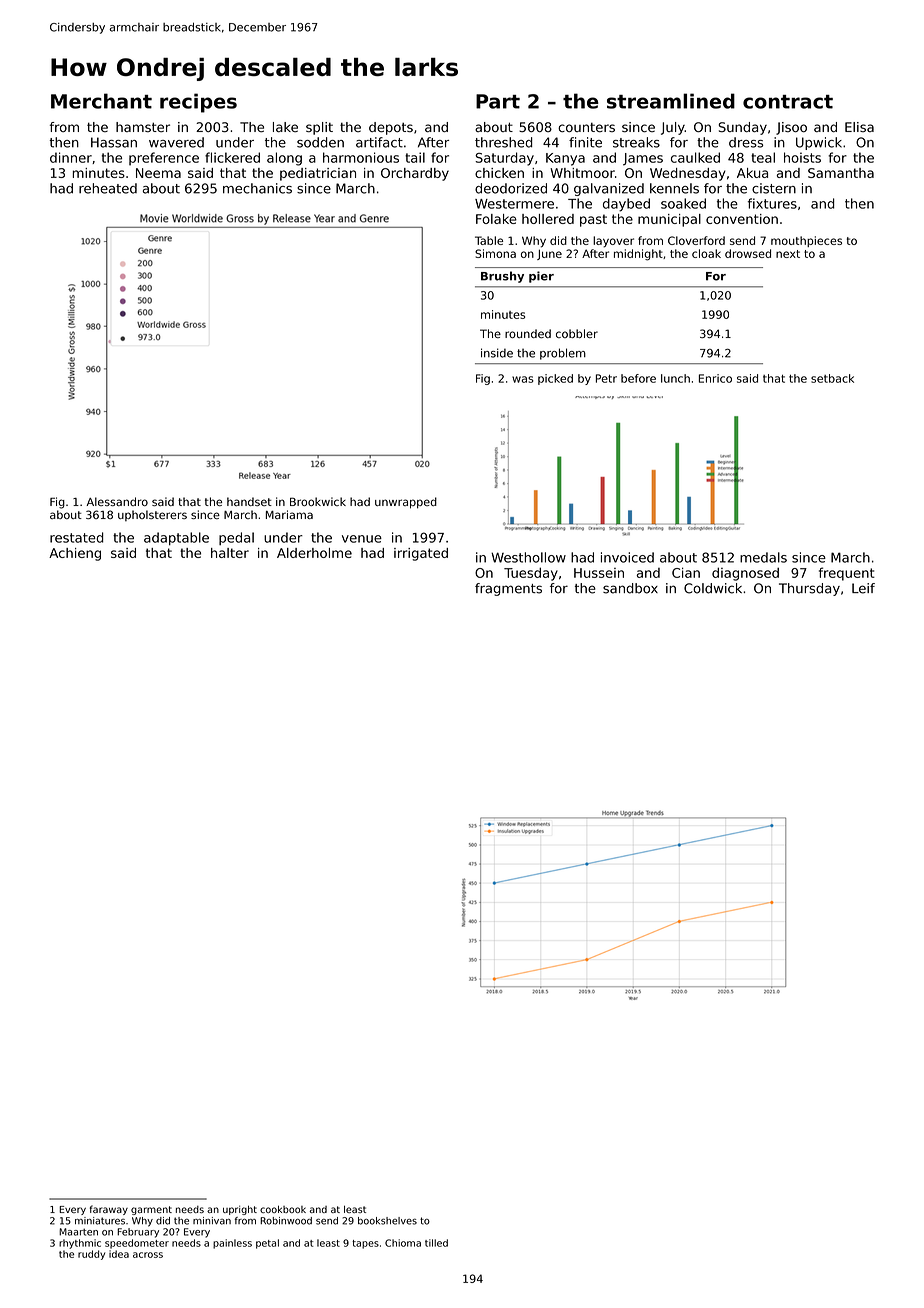 Image resolution: width=924 pixels, height=1308 pixels. What do you see at coordinates (713, 588) in the screenshot?
I see `Coldwick` at bounding box center [713, 588].
